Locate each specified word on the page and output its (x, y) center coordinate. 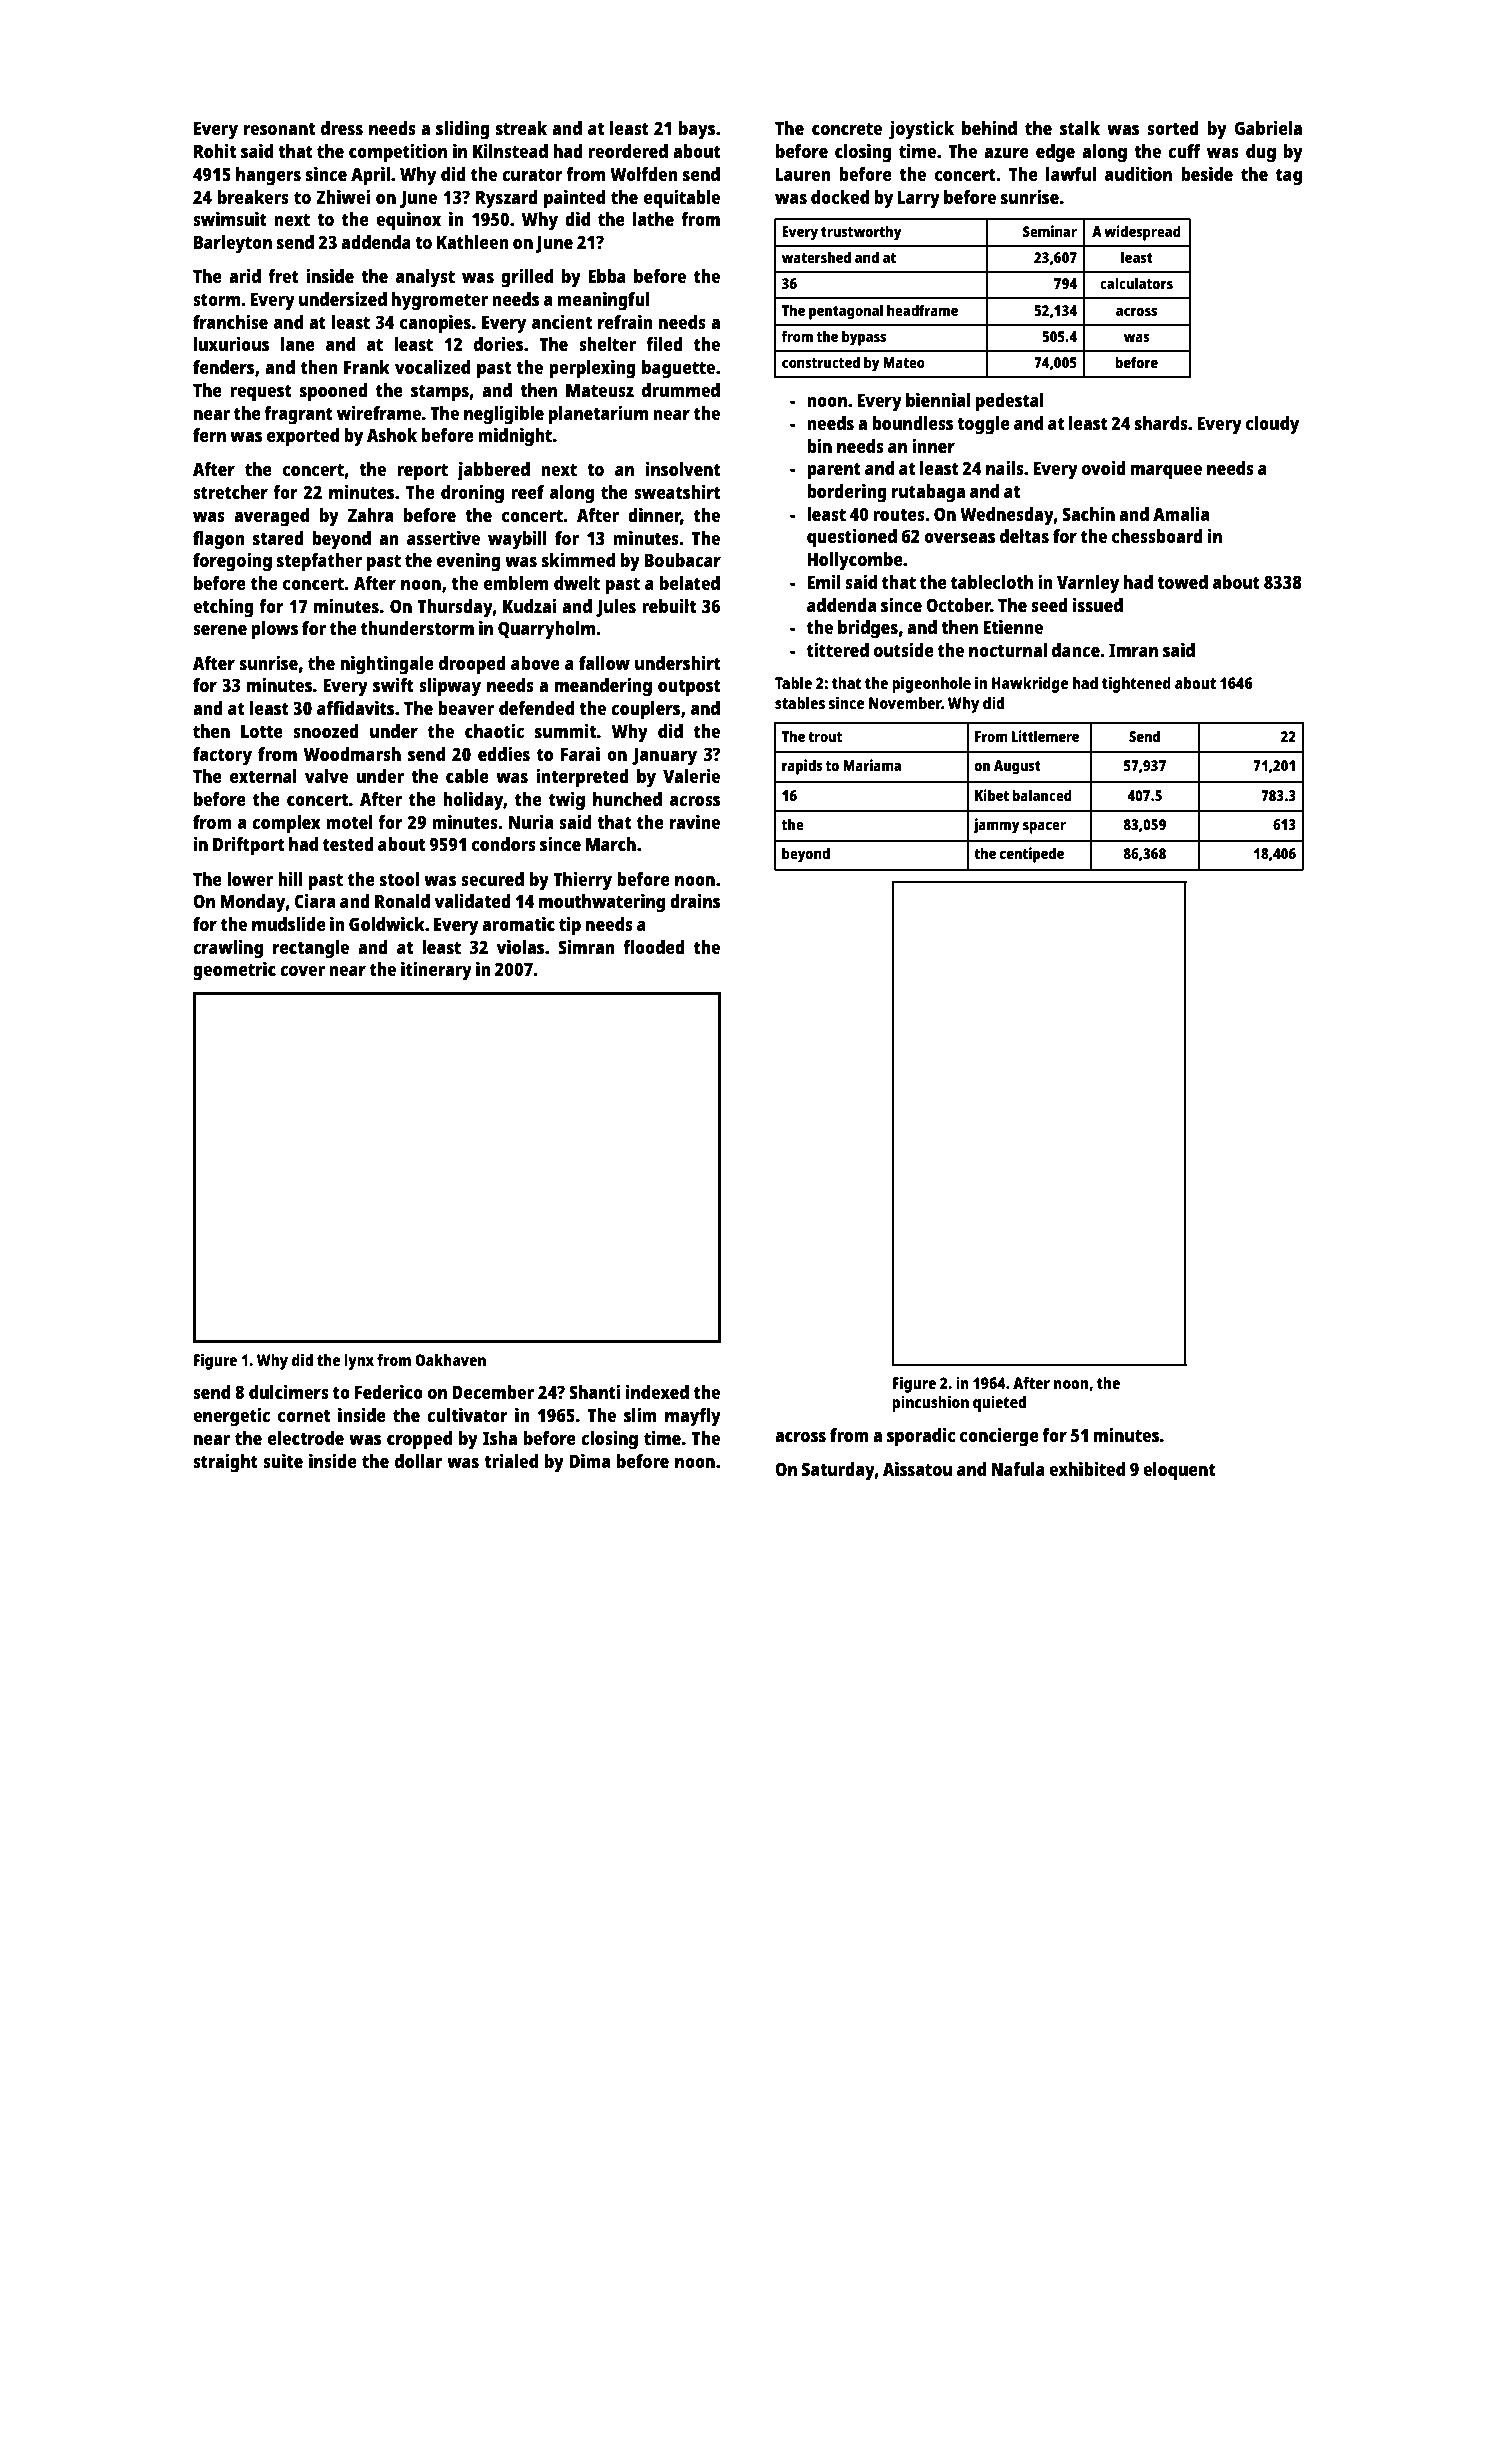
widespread (1142, 233)
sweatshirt (677, 491)
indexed (657, 1391)
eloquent (1179, 1471)
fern (209, 435)
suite (283, 1460)
